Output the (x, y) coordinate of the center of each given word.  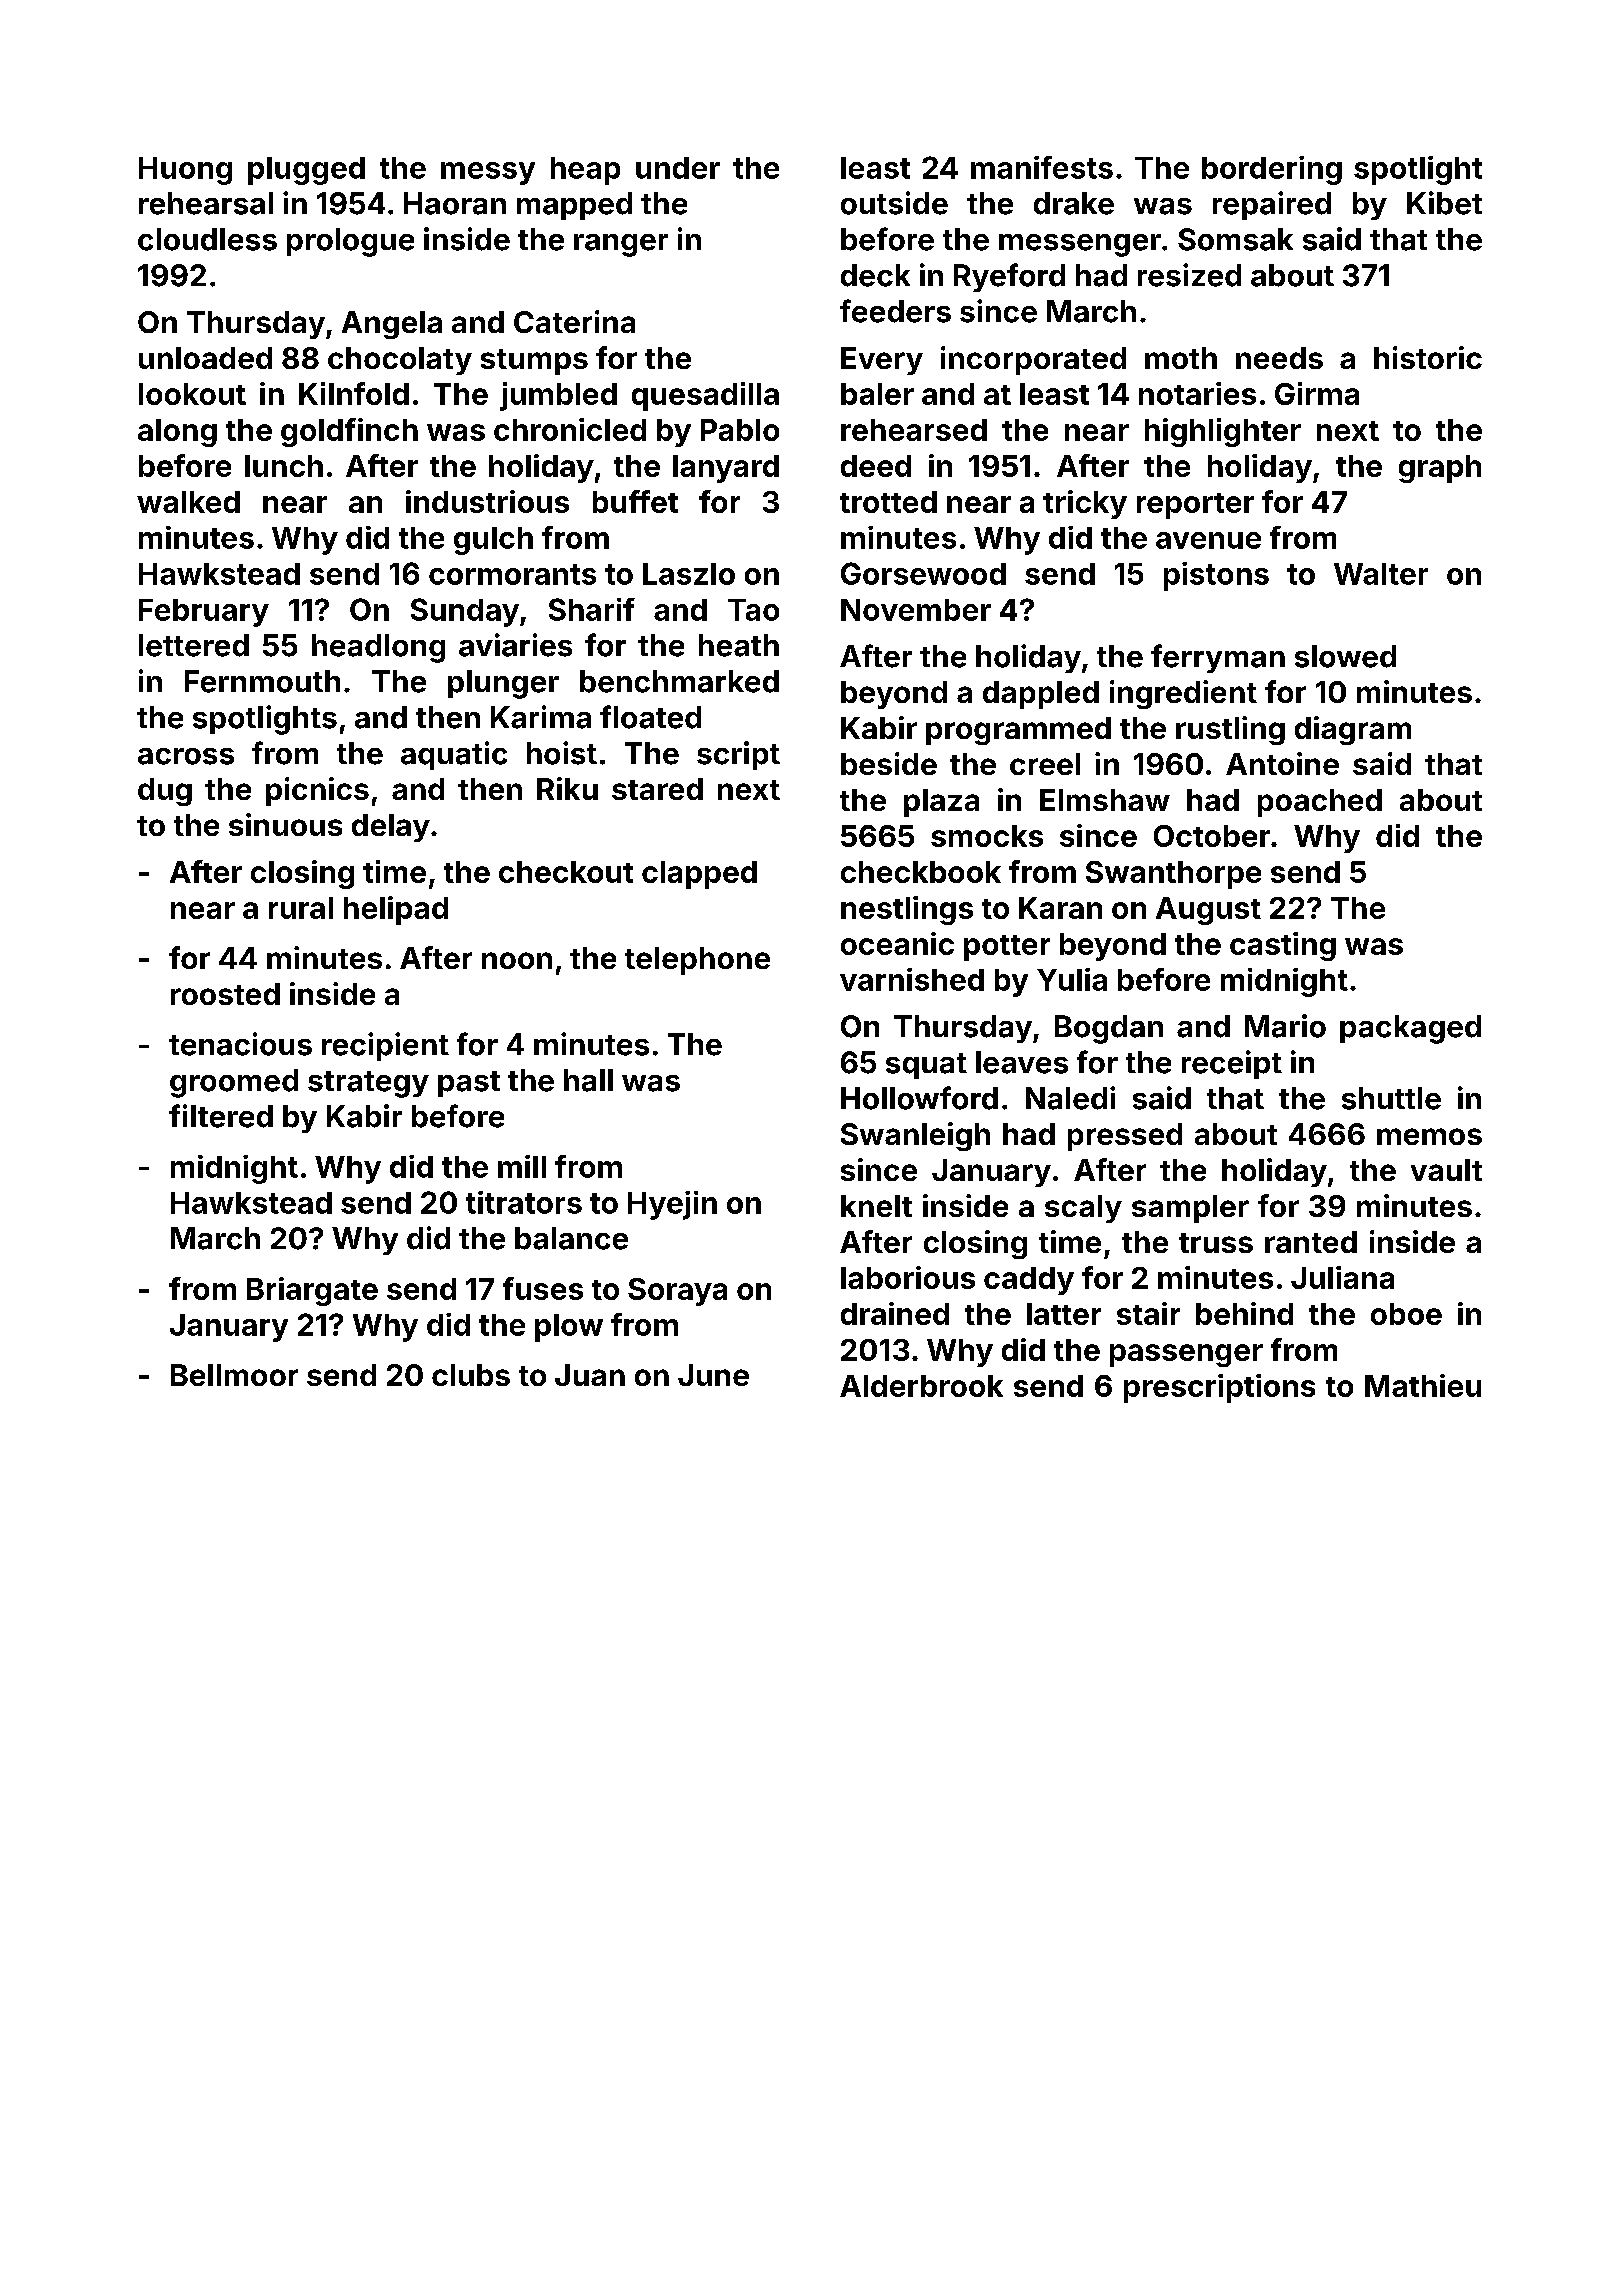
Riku (567, 788)
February (204, 613)
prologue (350, 242)
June (713, 1375)
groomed (234, 1083)
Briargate (312, 1291)
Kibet (1444, 203)
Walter (1381, 574)
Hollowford (919, 1098)
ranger (621, 245)
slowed (1345, 656)
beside (889, 763)
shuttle (1391, 1098)
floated (650, 717)
